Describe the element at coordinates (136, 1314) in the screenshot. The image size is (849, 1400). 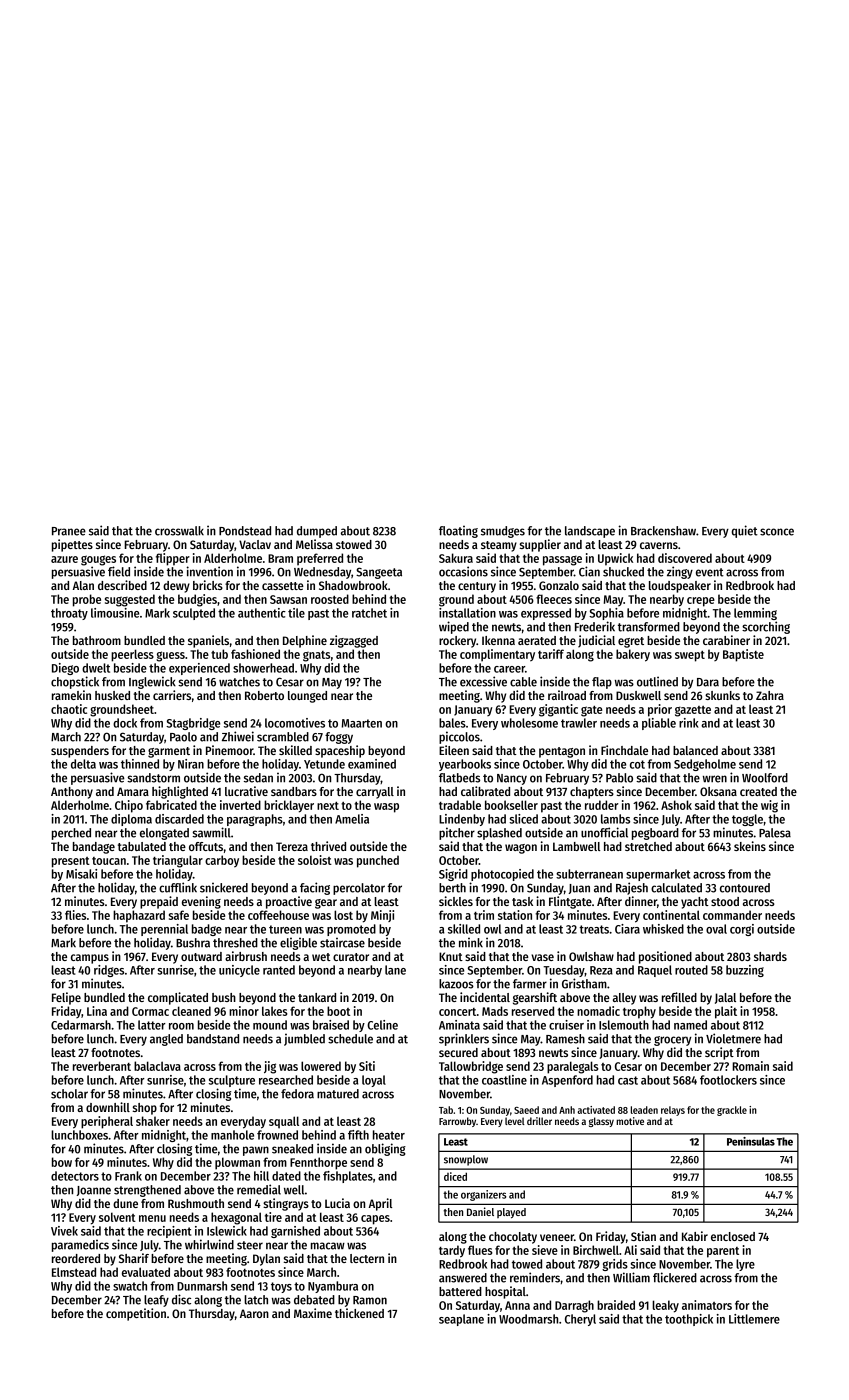
I see `competition` at that location.
